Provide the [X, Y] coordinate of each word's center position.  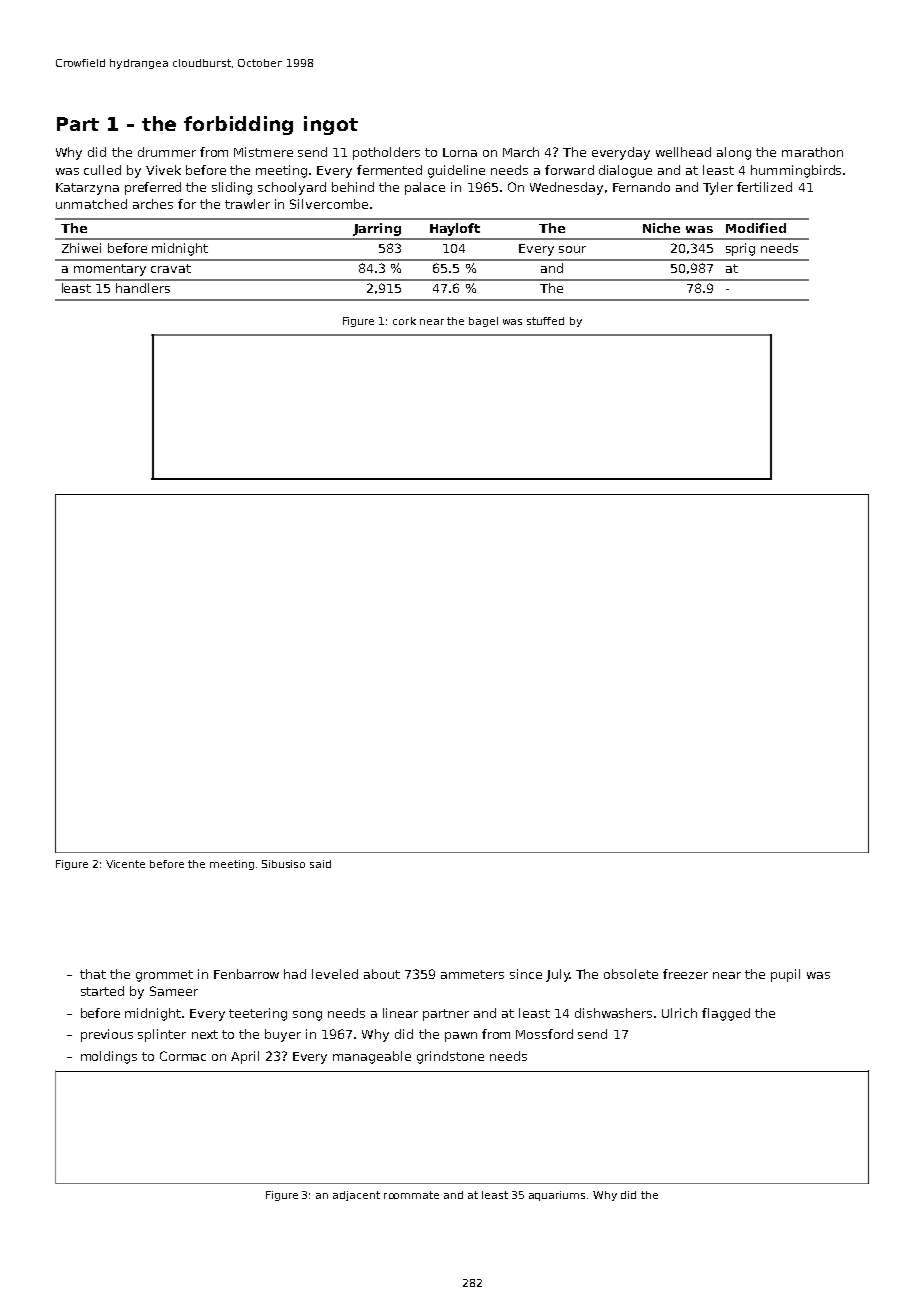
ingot [331, 125]
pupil [785, 975]
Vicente [125, 864]
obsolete [631, 974]
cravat [171, 268]
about [382, 974]
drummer [167, 152]
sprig [740, 249]
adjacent [356, 1196]
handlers [143, 288]
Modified [756, 228]
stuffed [545, 321]
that [93, 974]
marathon [812, 152]
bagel [483, 322]
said [320, 864]
